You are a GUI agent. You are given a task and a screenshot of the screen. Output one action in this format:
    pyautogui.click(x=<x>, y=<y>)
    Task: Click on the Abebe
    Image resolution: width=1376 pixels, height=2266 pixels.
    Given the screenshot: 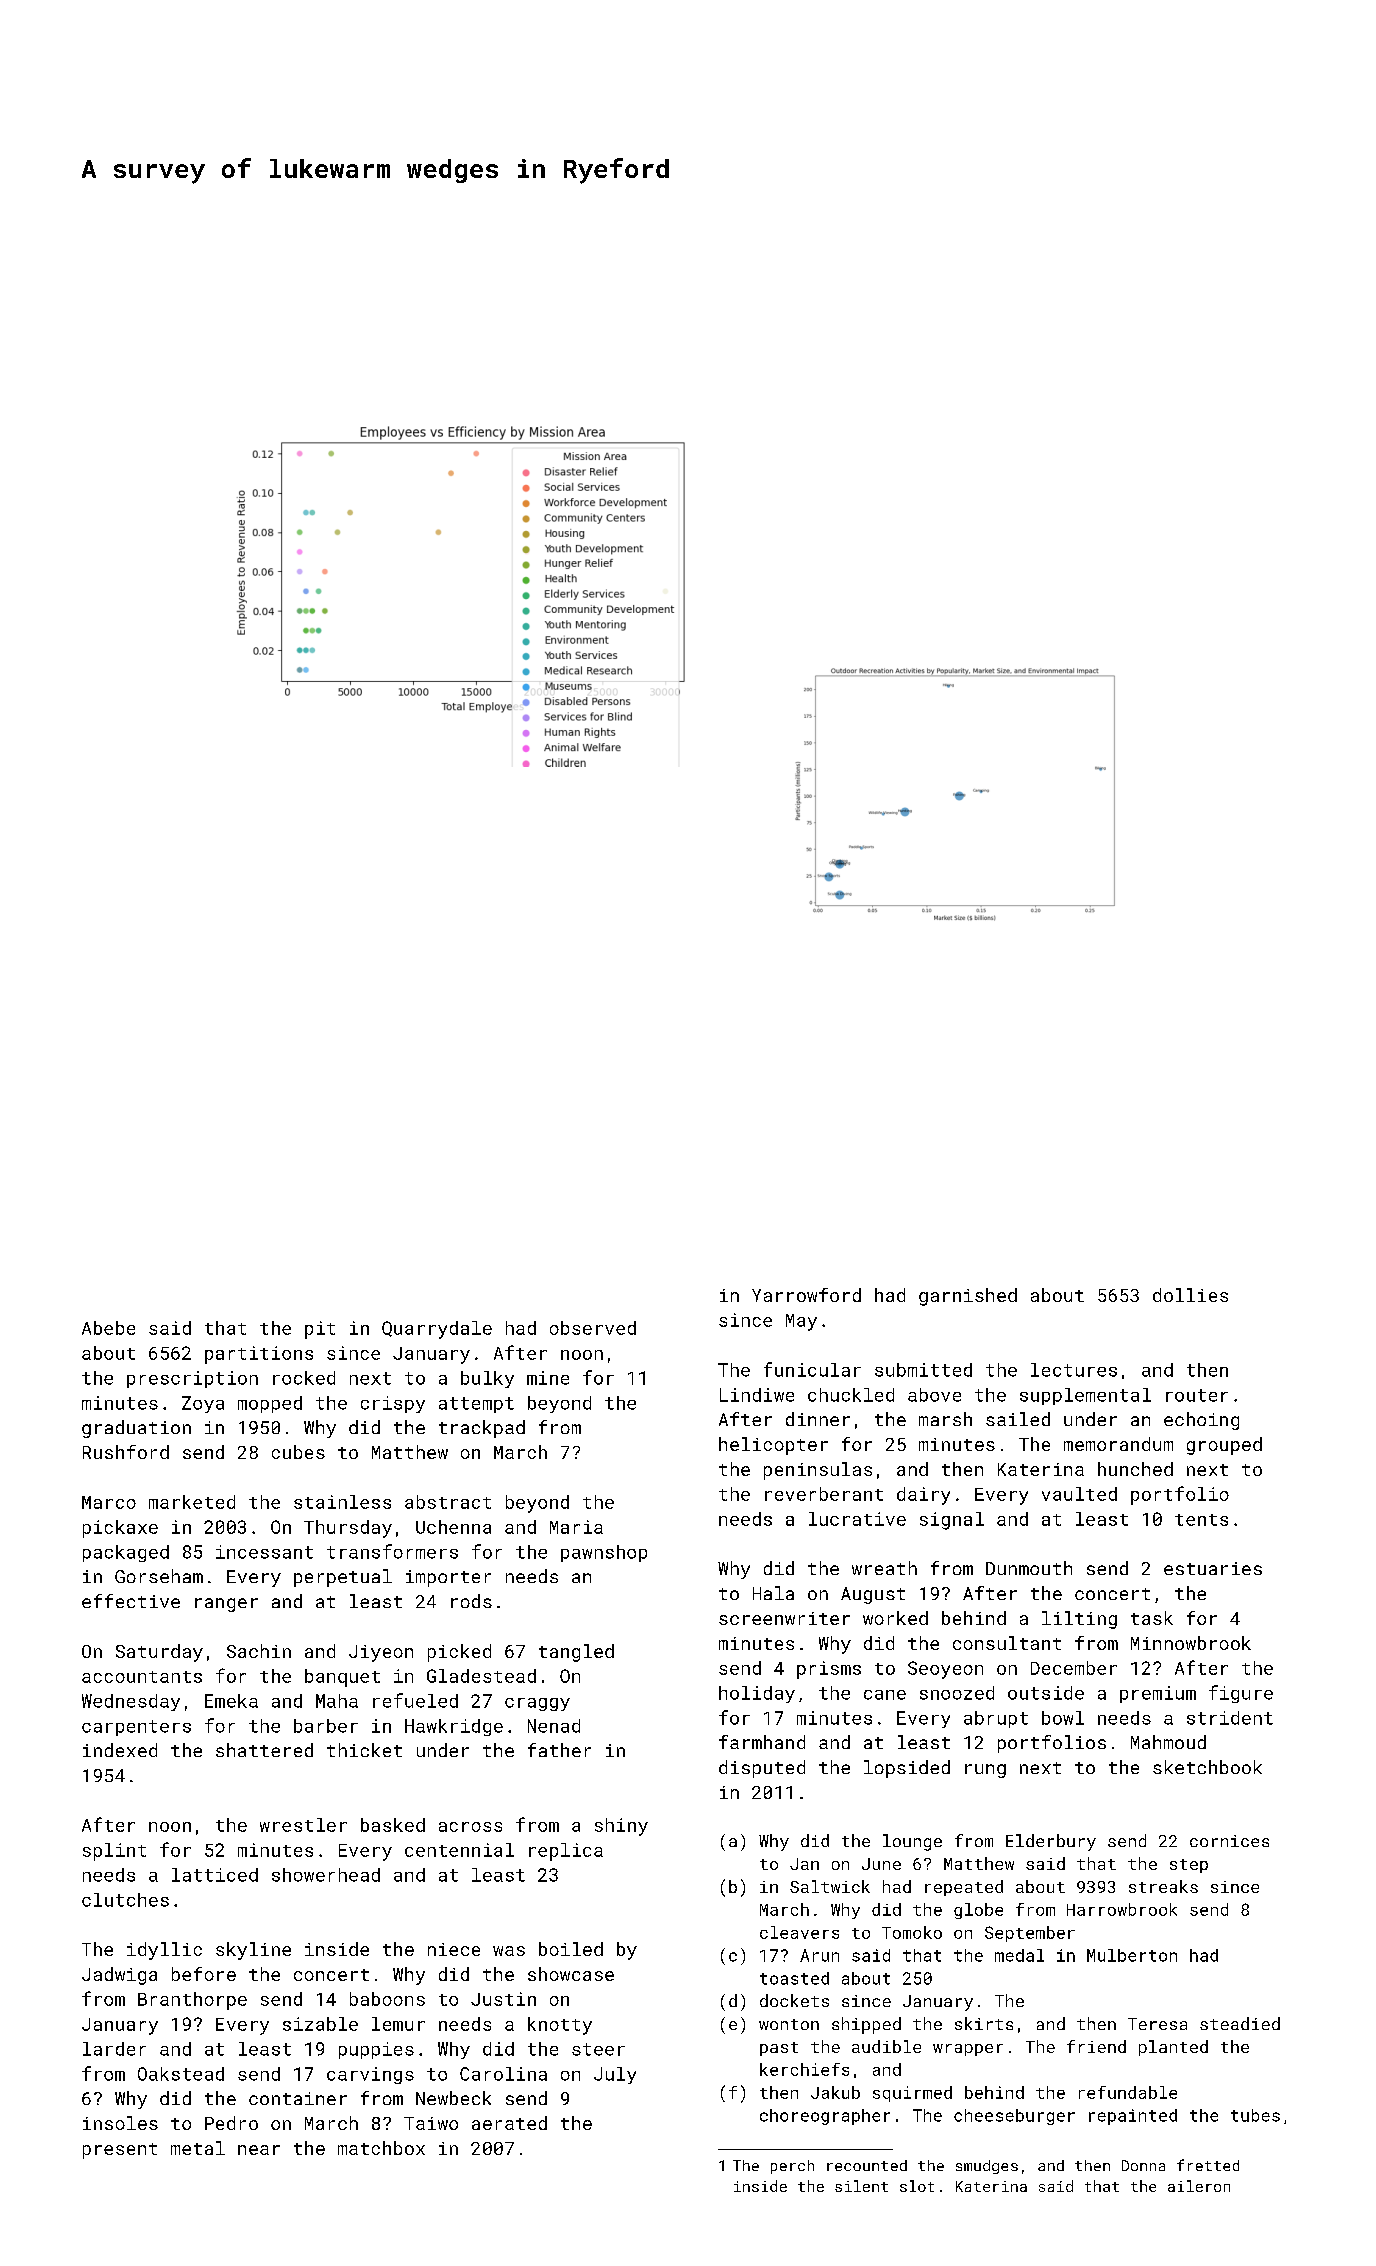 What is the action you would take?
    pyautogui.click(x=108, y=1328)
